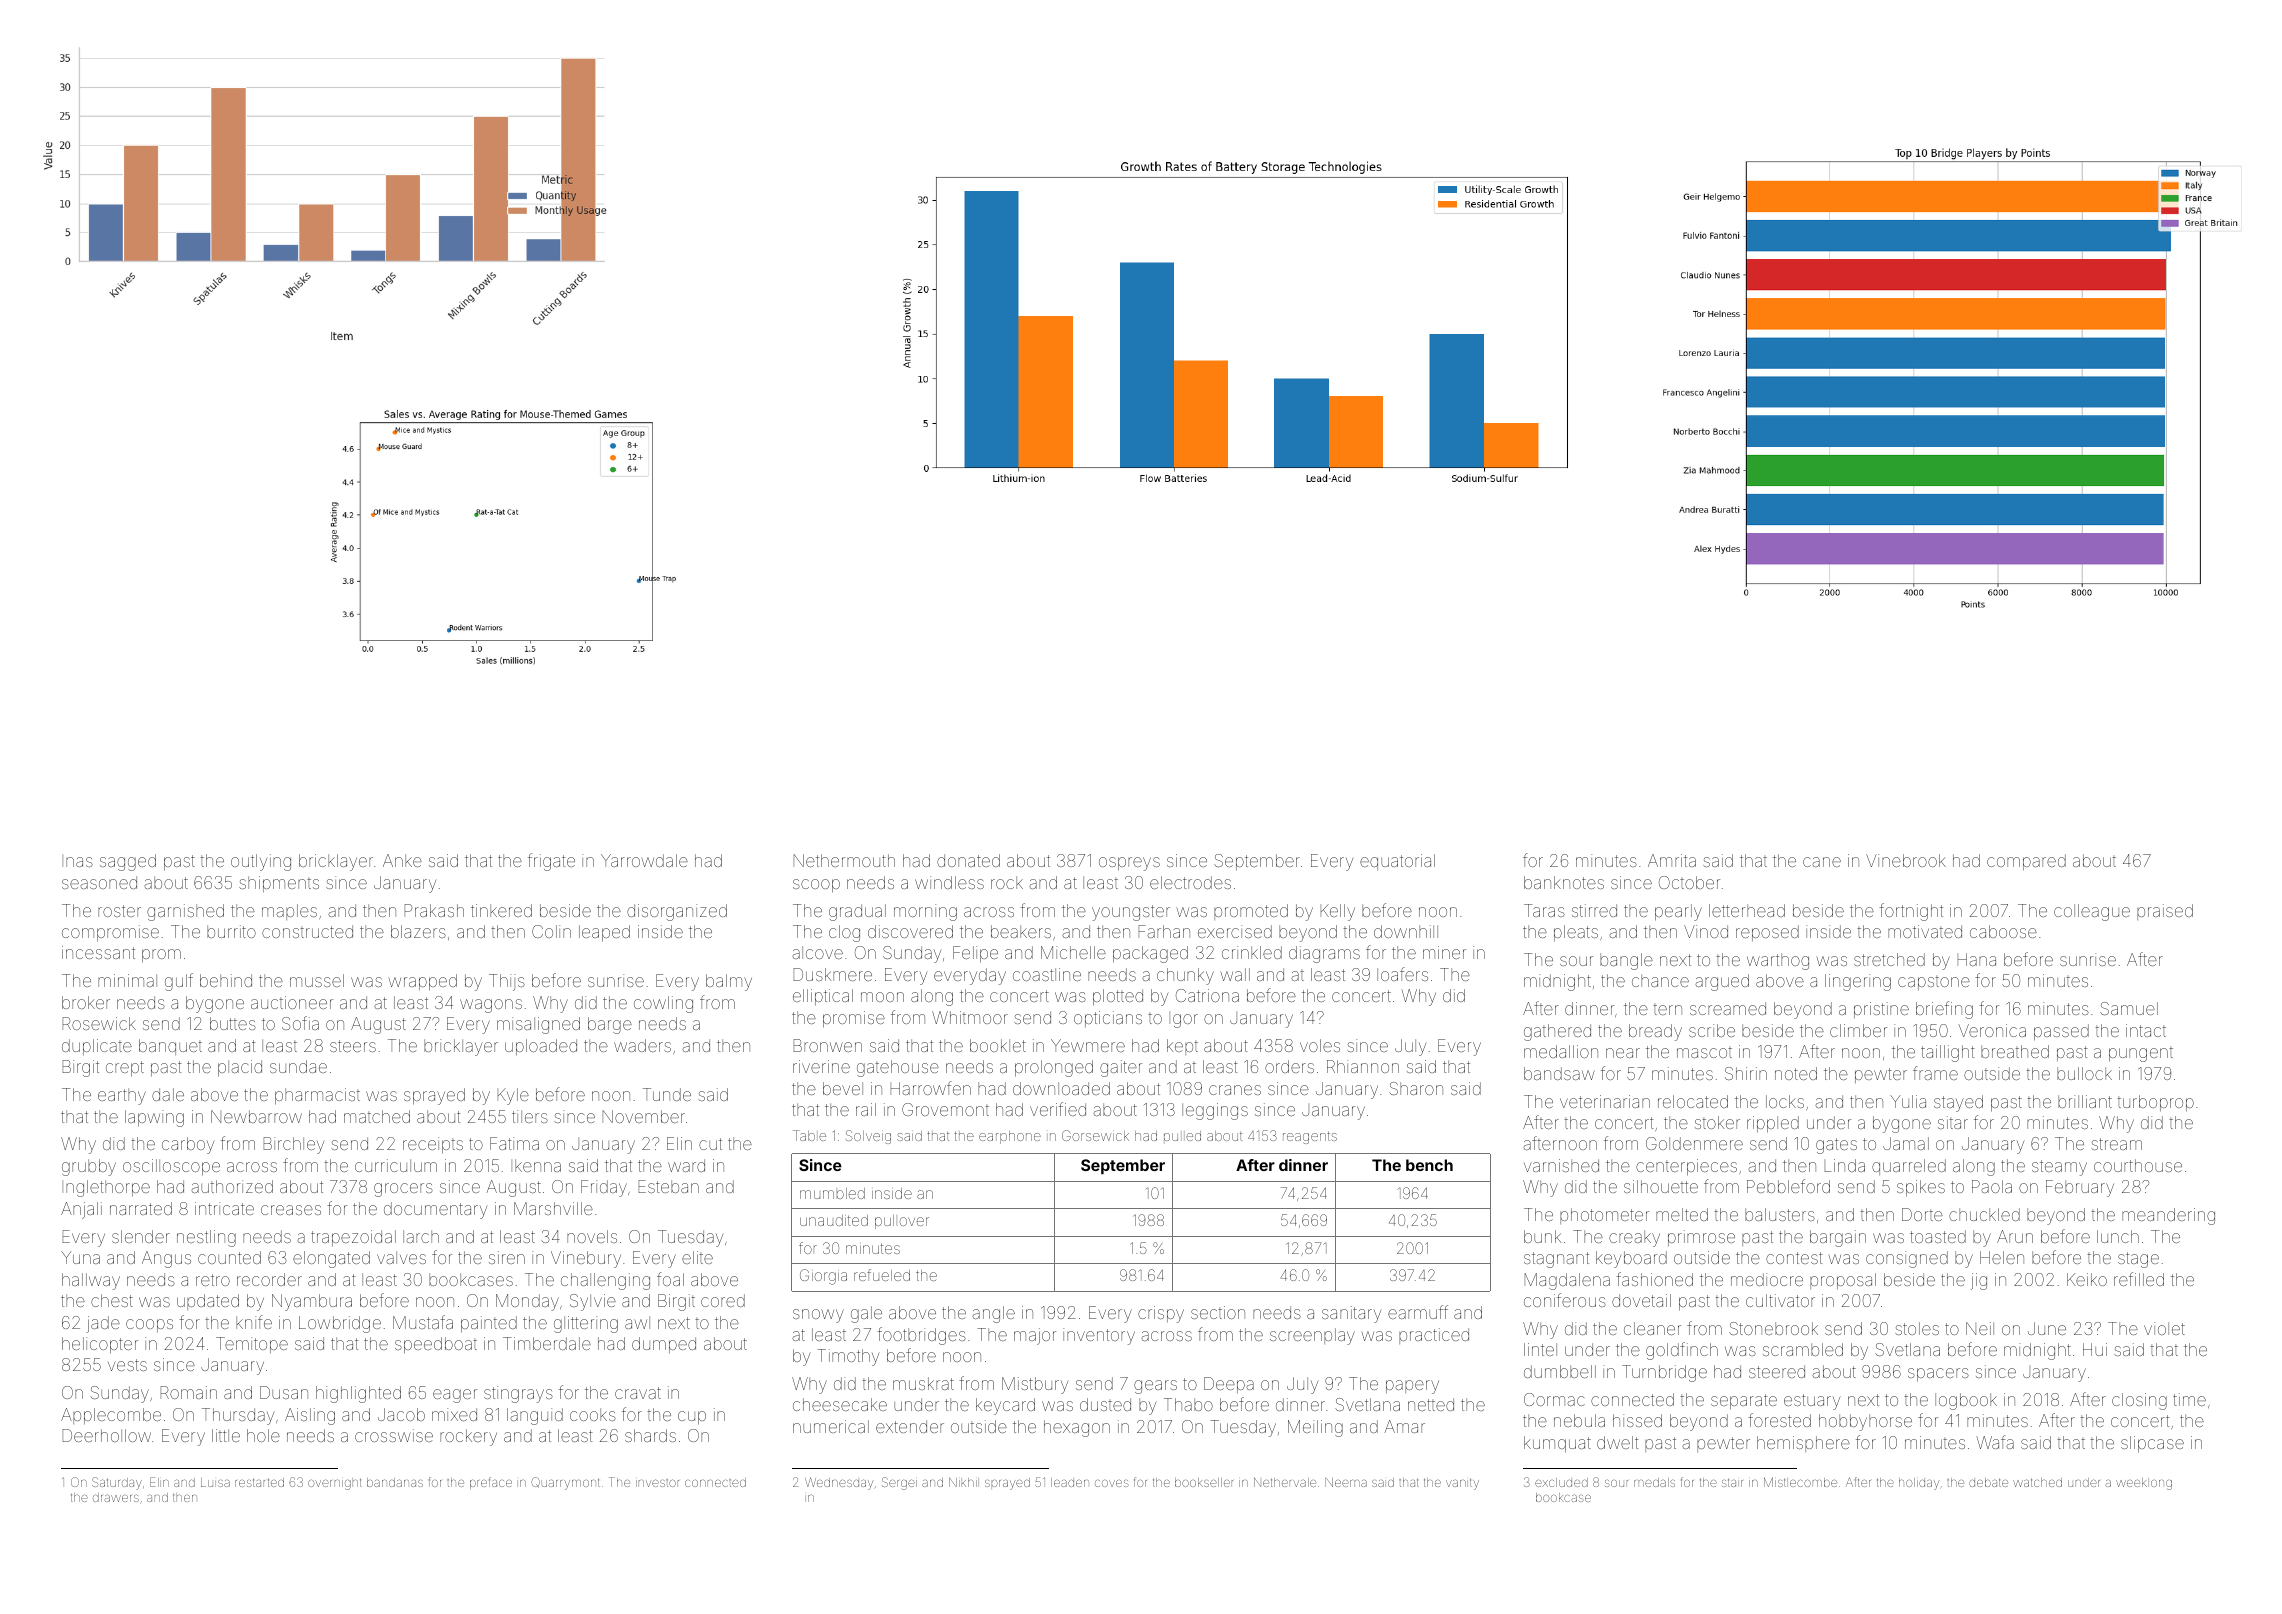  What do you see at coordinates (1112, 1483) in the screenshot?
I see `coves` at bounding box center [1112, 1483].
